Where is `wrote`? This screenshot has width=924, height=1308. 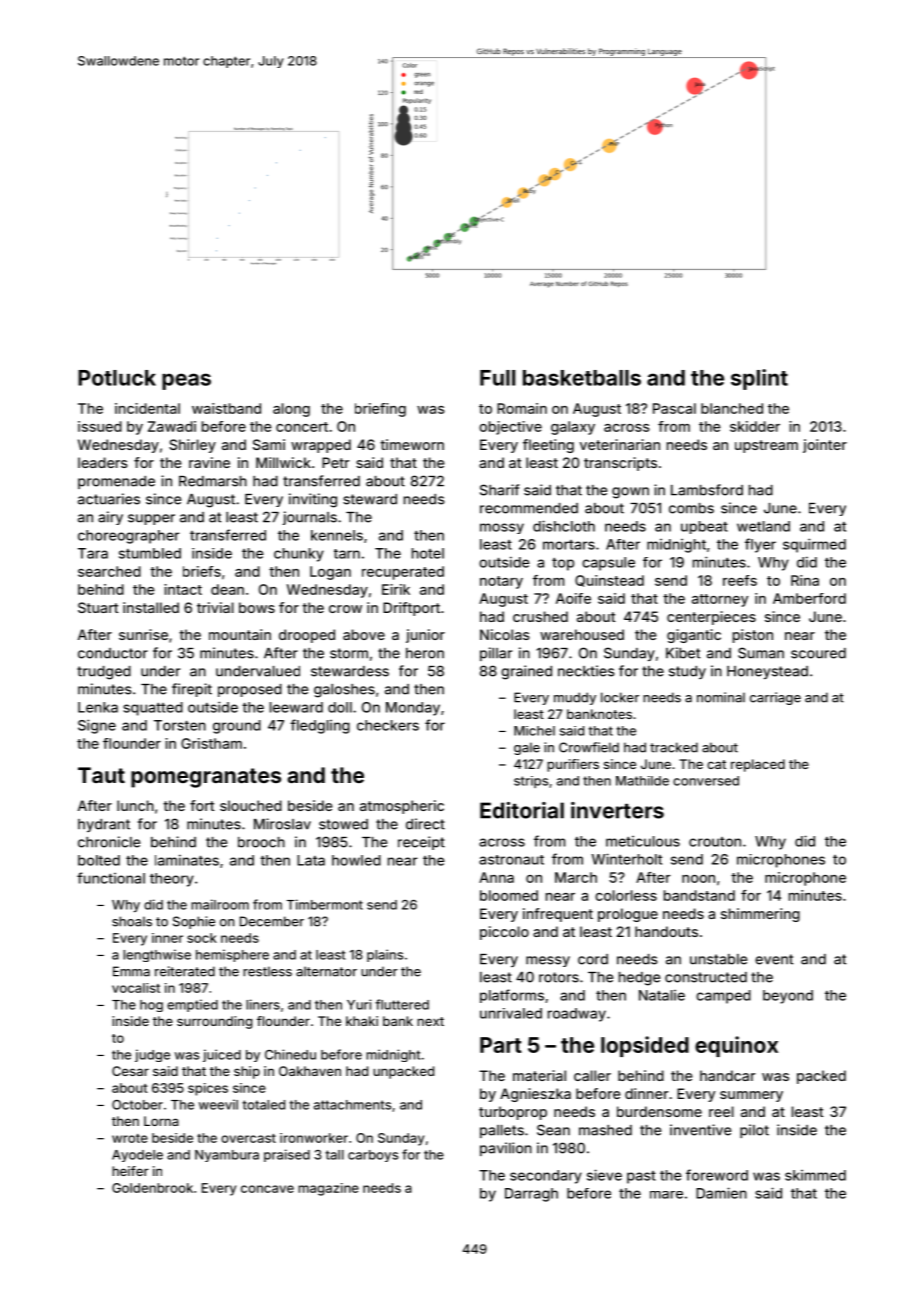
wrote is located at coordinates (130, 1138).
